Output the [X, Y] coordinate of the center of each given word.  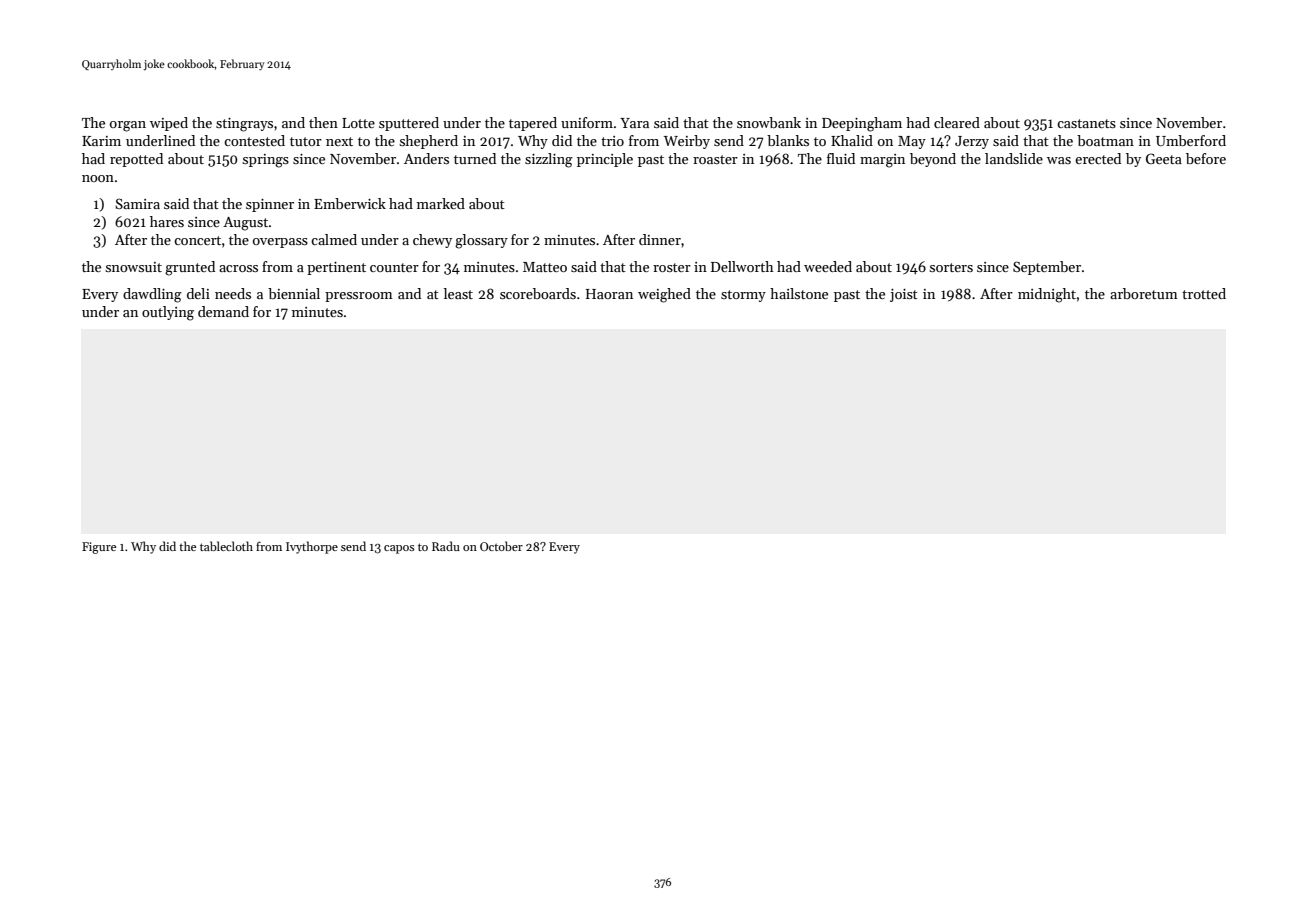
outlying [168, 313]
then [323, 122]
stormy [743, 296]
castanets [1086, 123]
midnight [1047, 295]
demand [223, 311]
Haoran [609, 294]
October [501, 546]
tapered [533, 124]
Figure [99, 548]
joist [904, 295]
